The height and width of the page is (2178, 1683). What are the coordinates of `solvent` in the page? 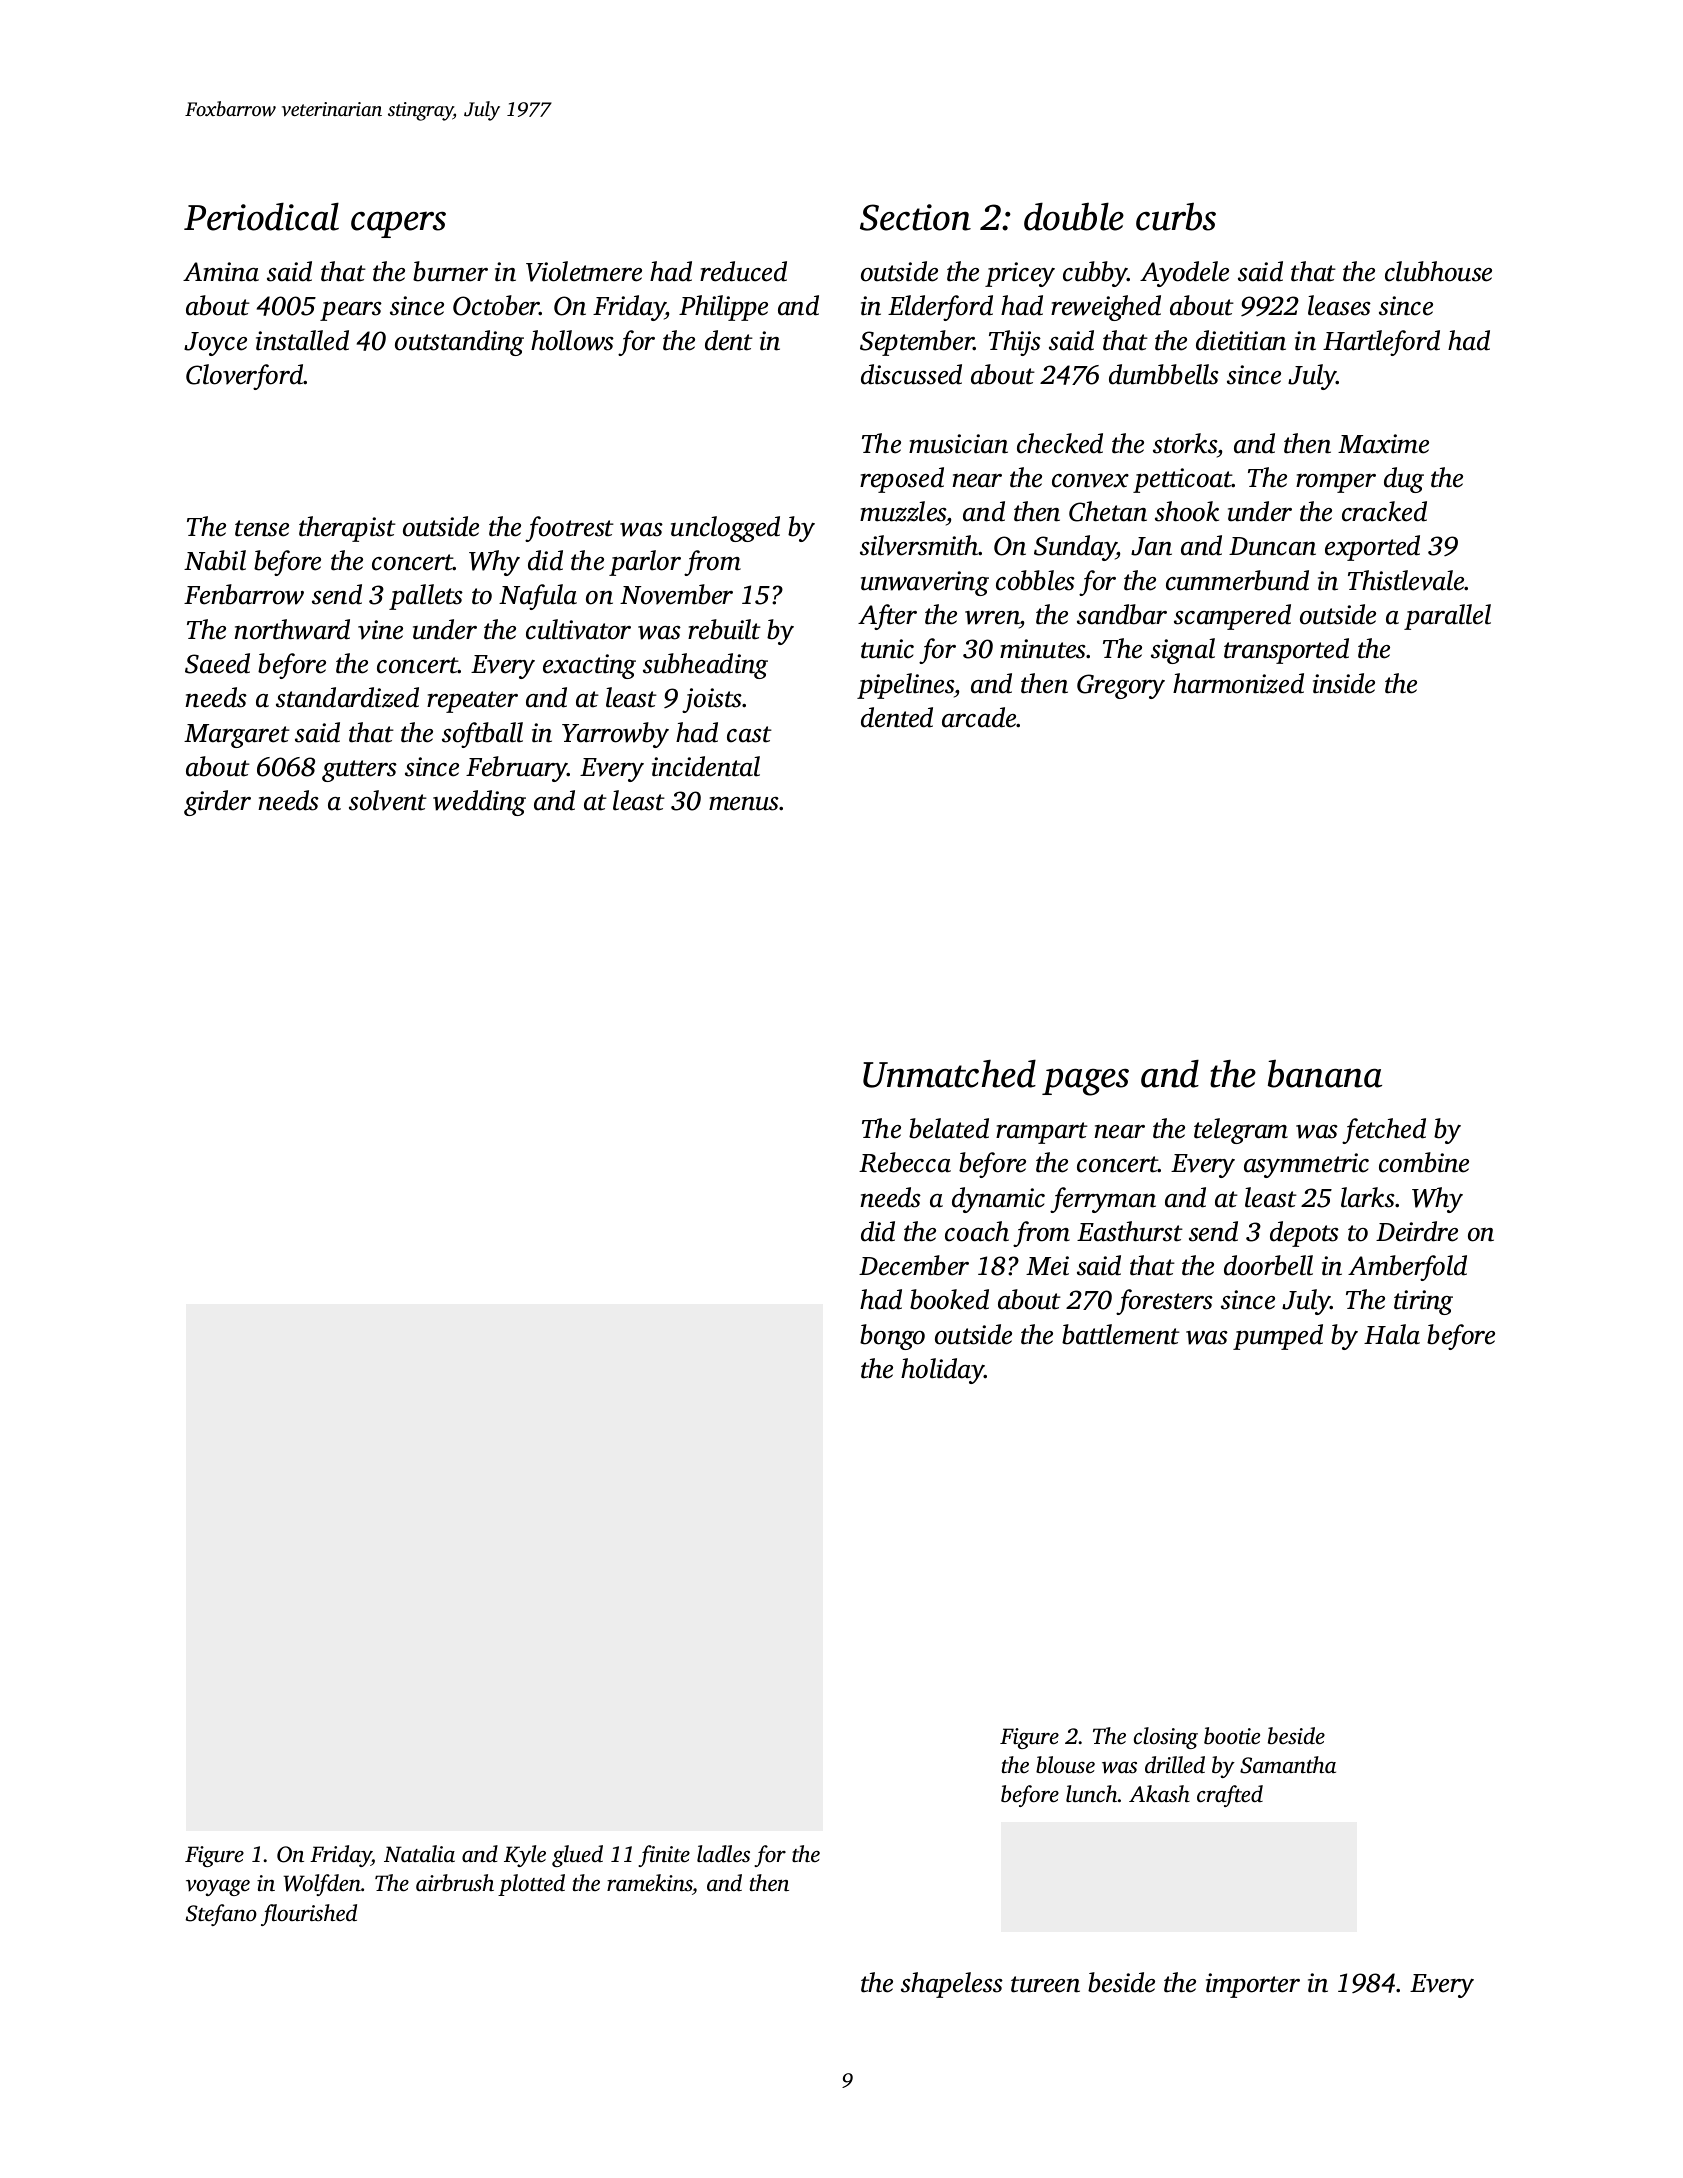 It's located at (388, 800).
